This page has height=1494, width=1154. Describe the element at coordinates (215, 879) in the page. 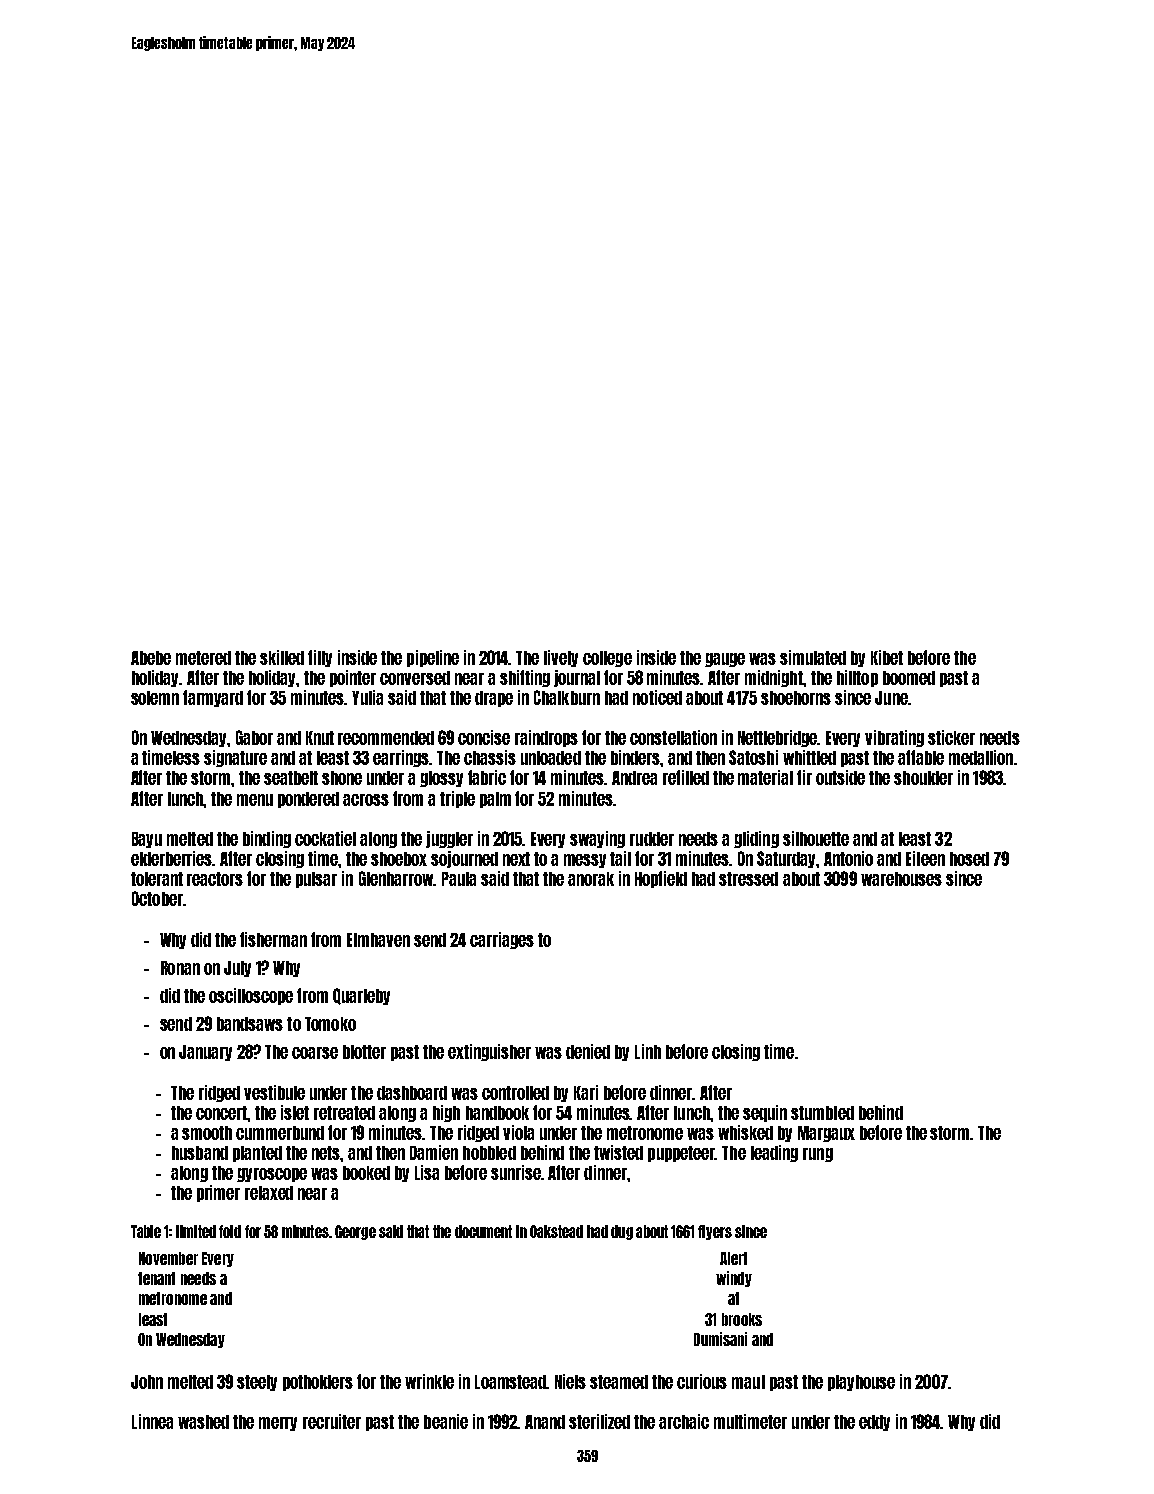

I see `reactors` at that location.
